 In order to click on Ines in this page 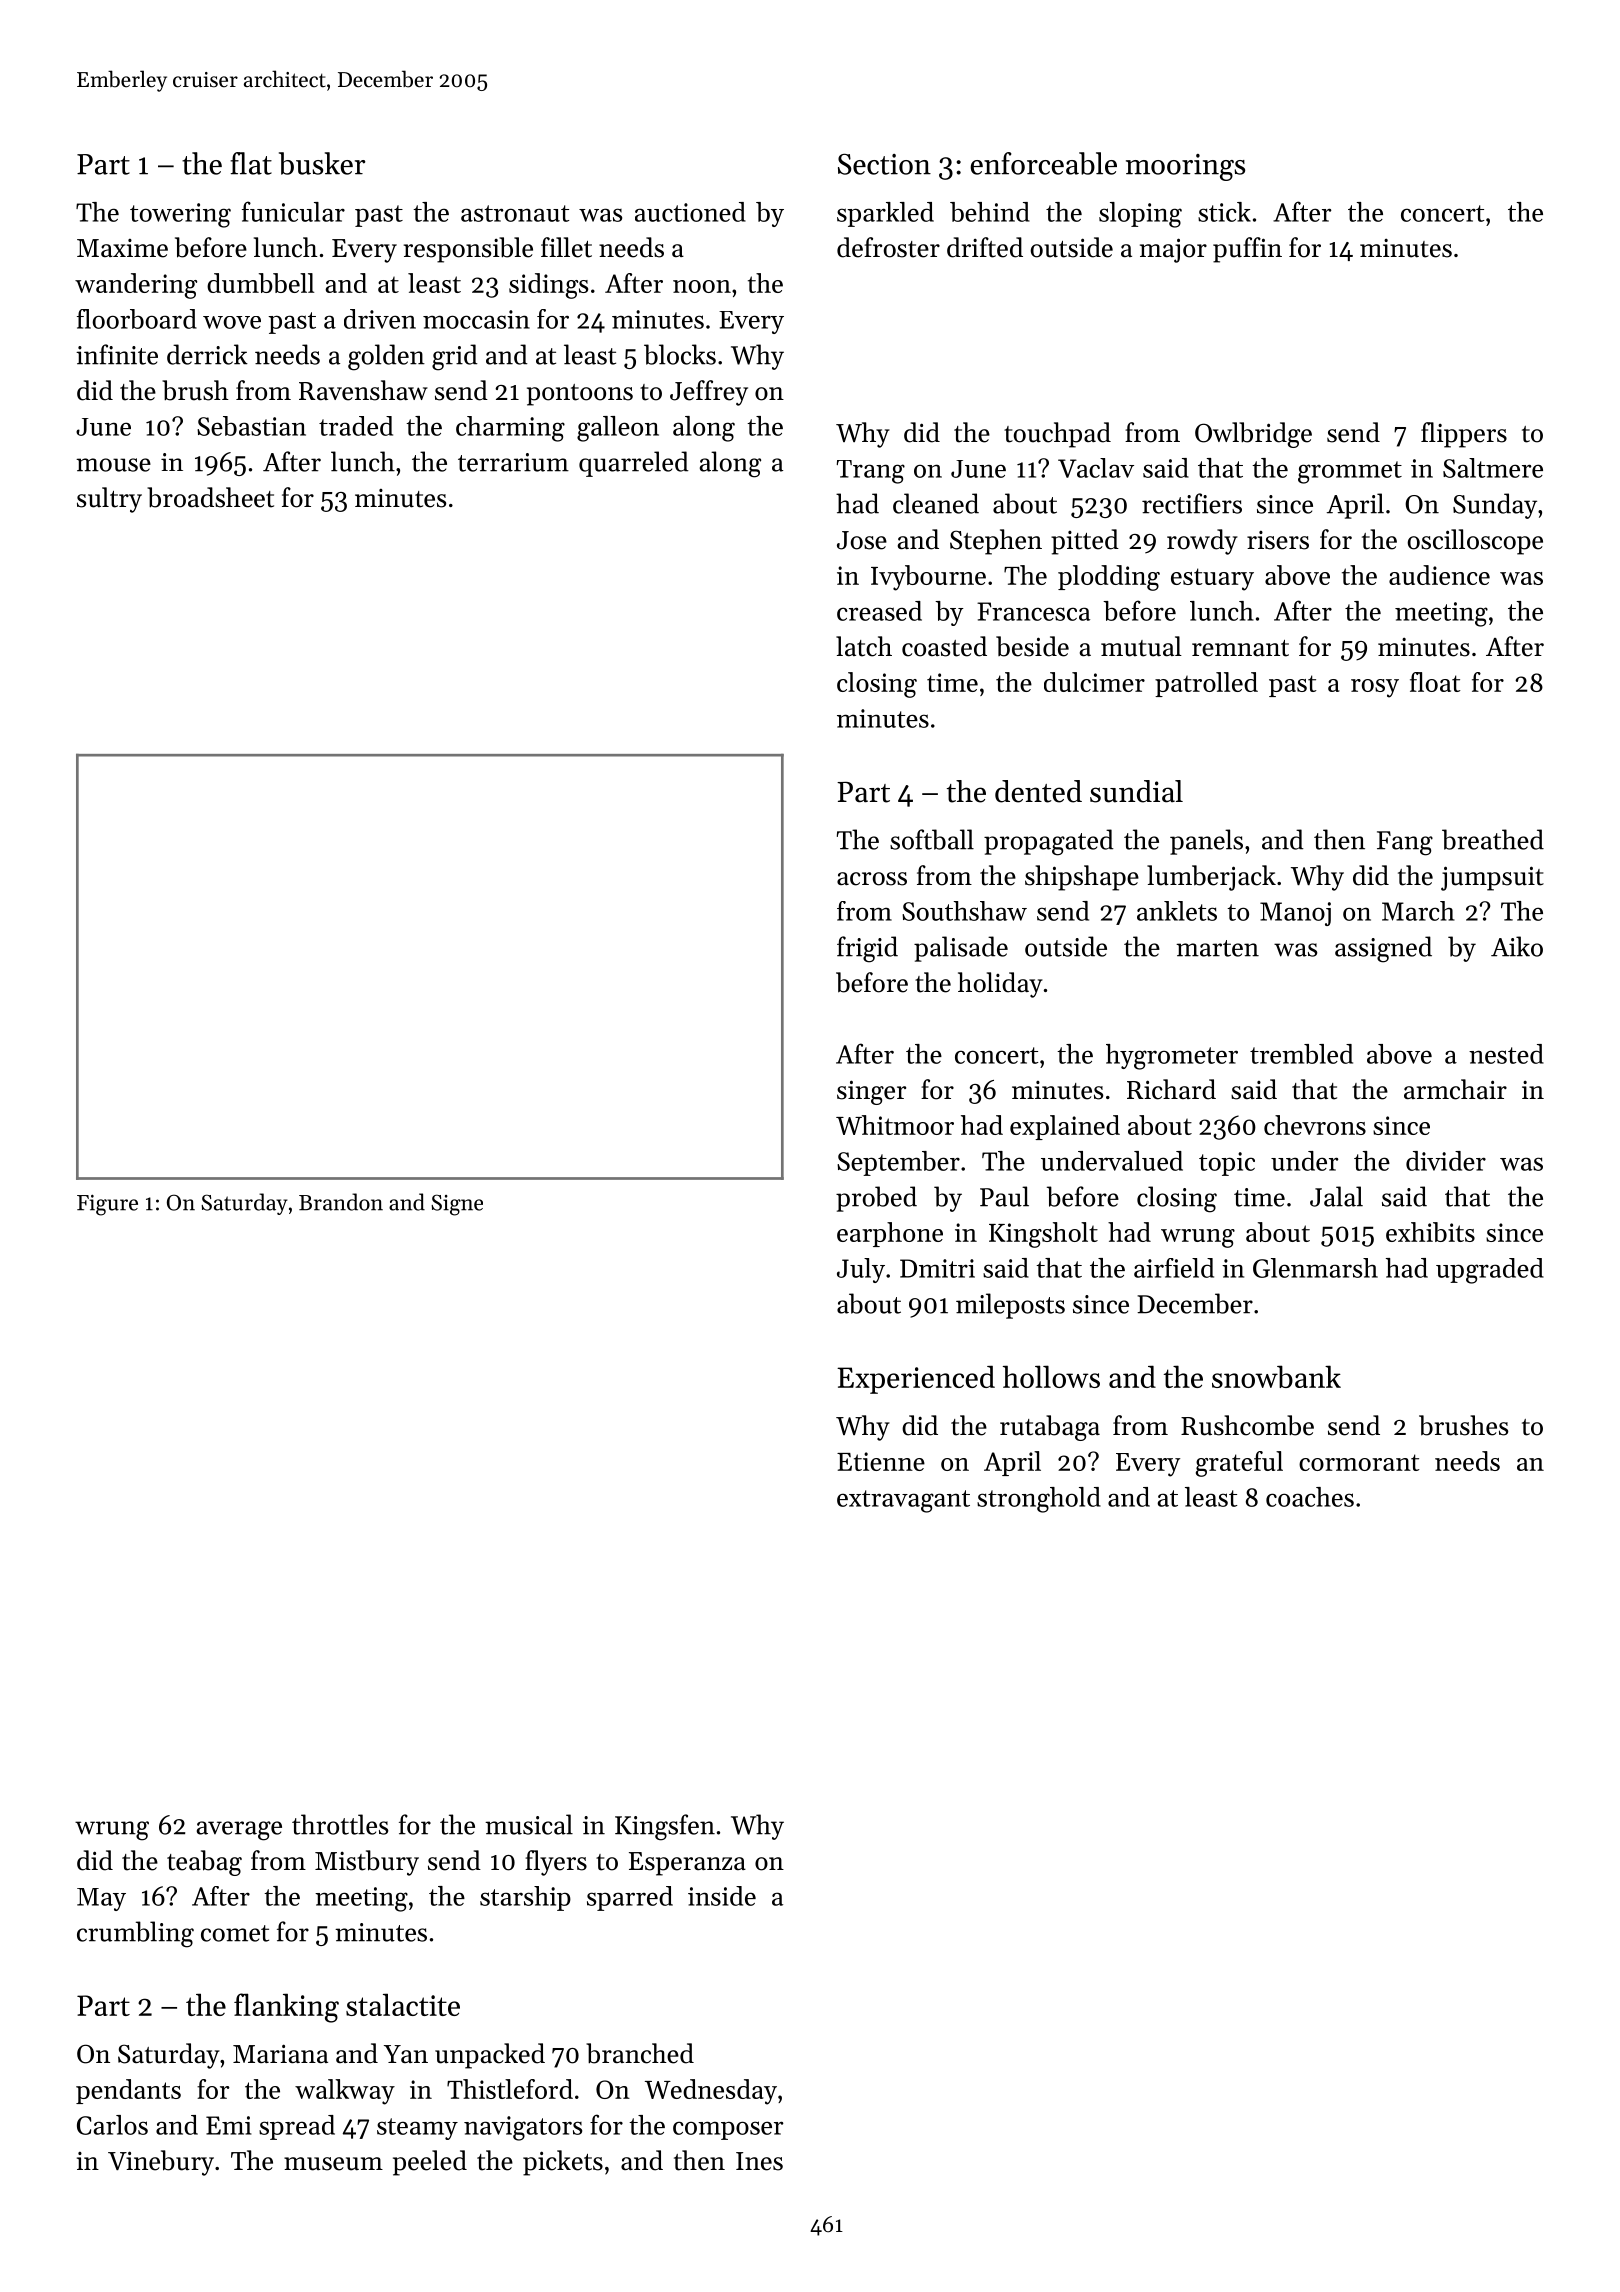, I will do `click(759, 2161)`.
